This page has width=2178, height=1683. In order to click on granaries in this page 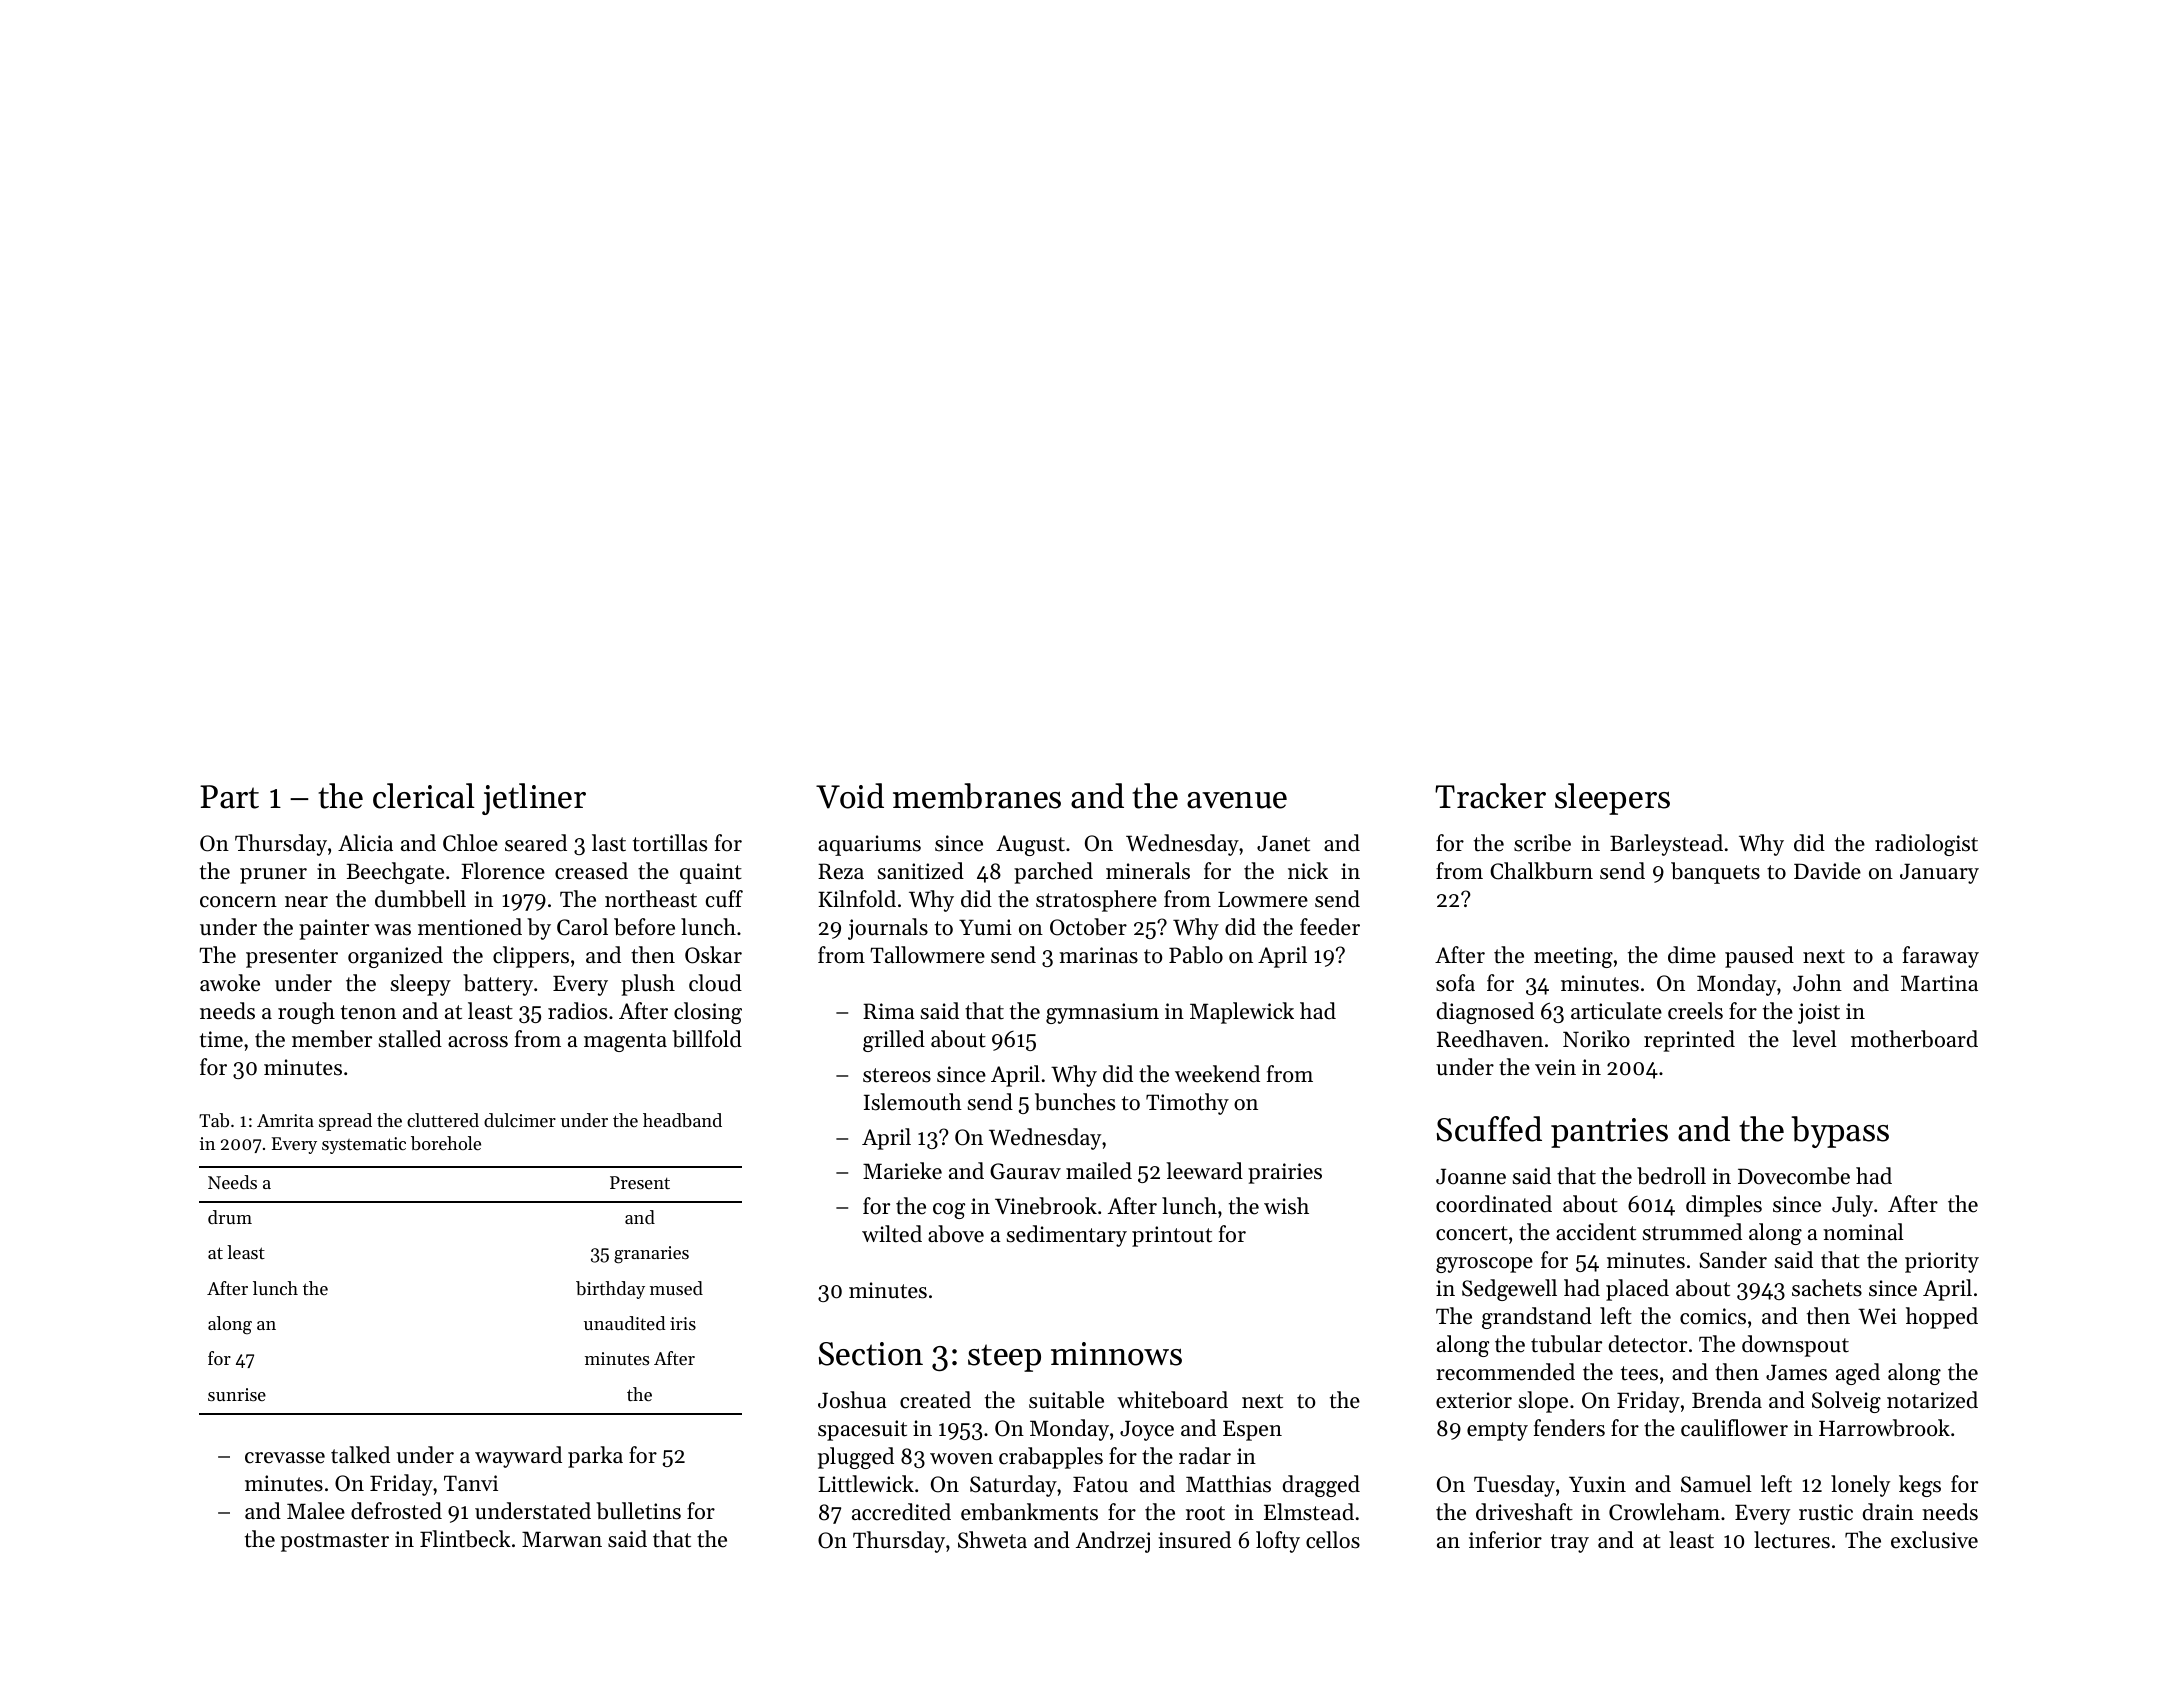, I will do `click(651, 1255)`.
